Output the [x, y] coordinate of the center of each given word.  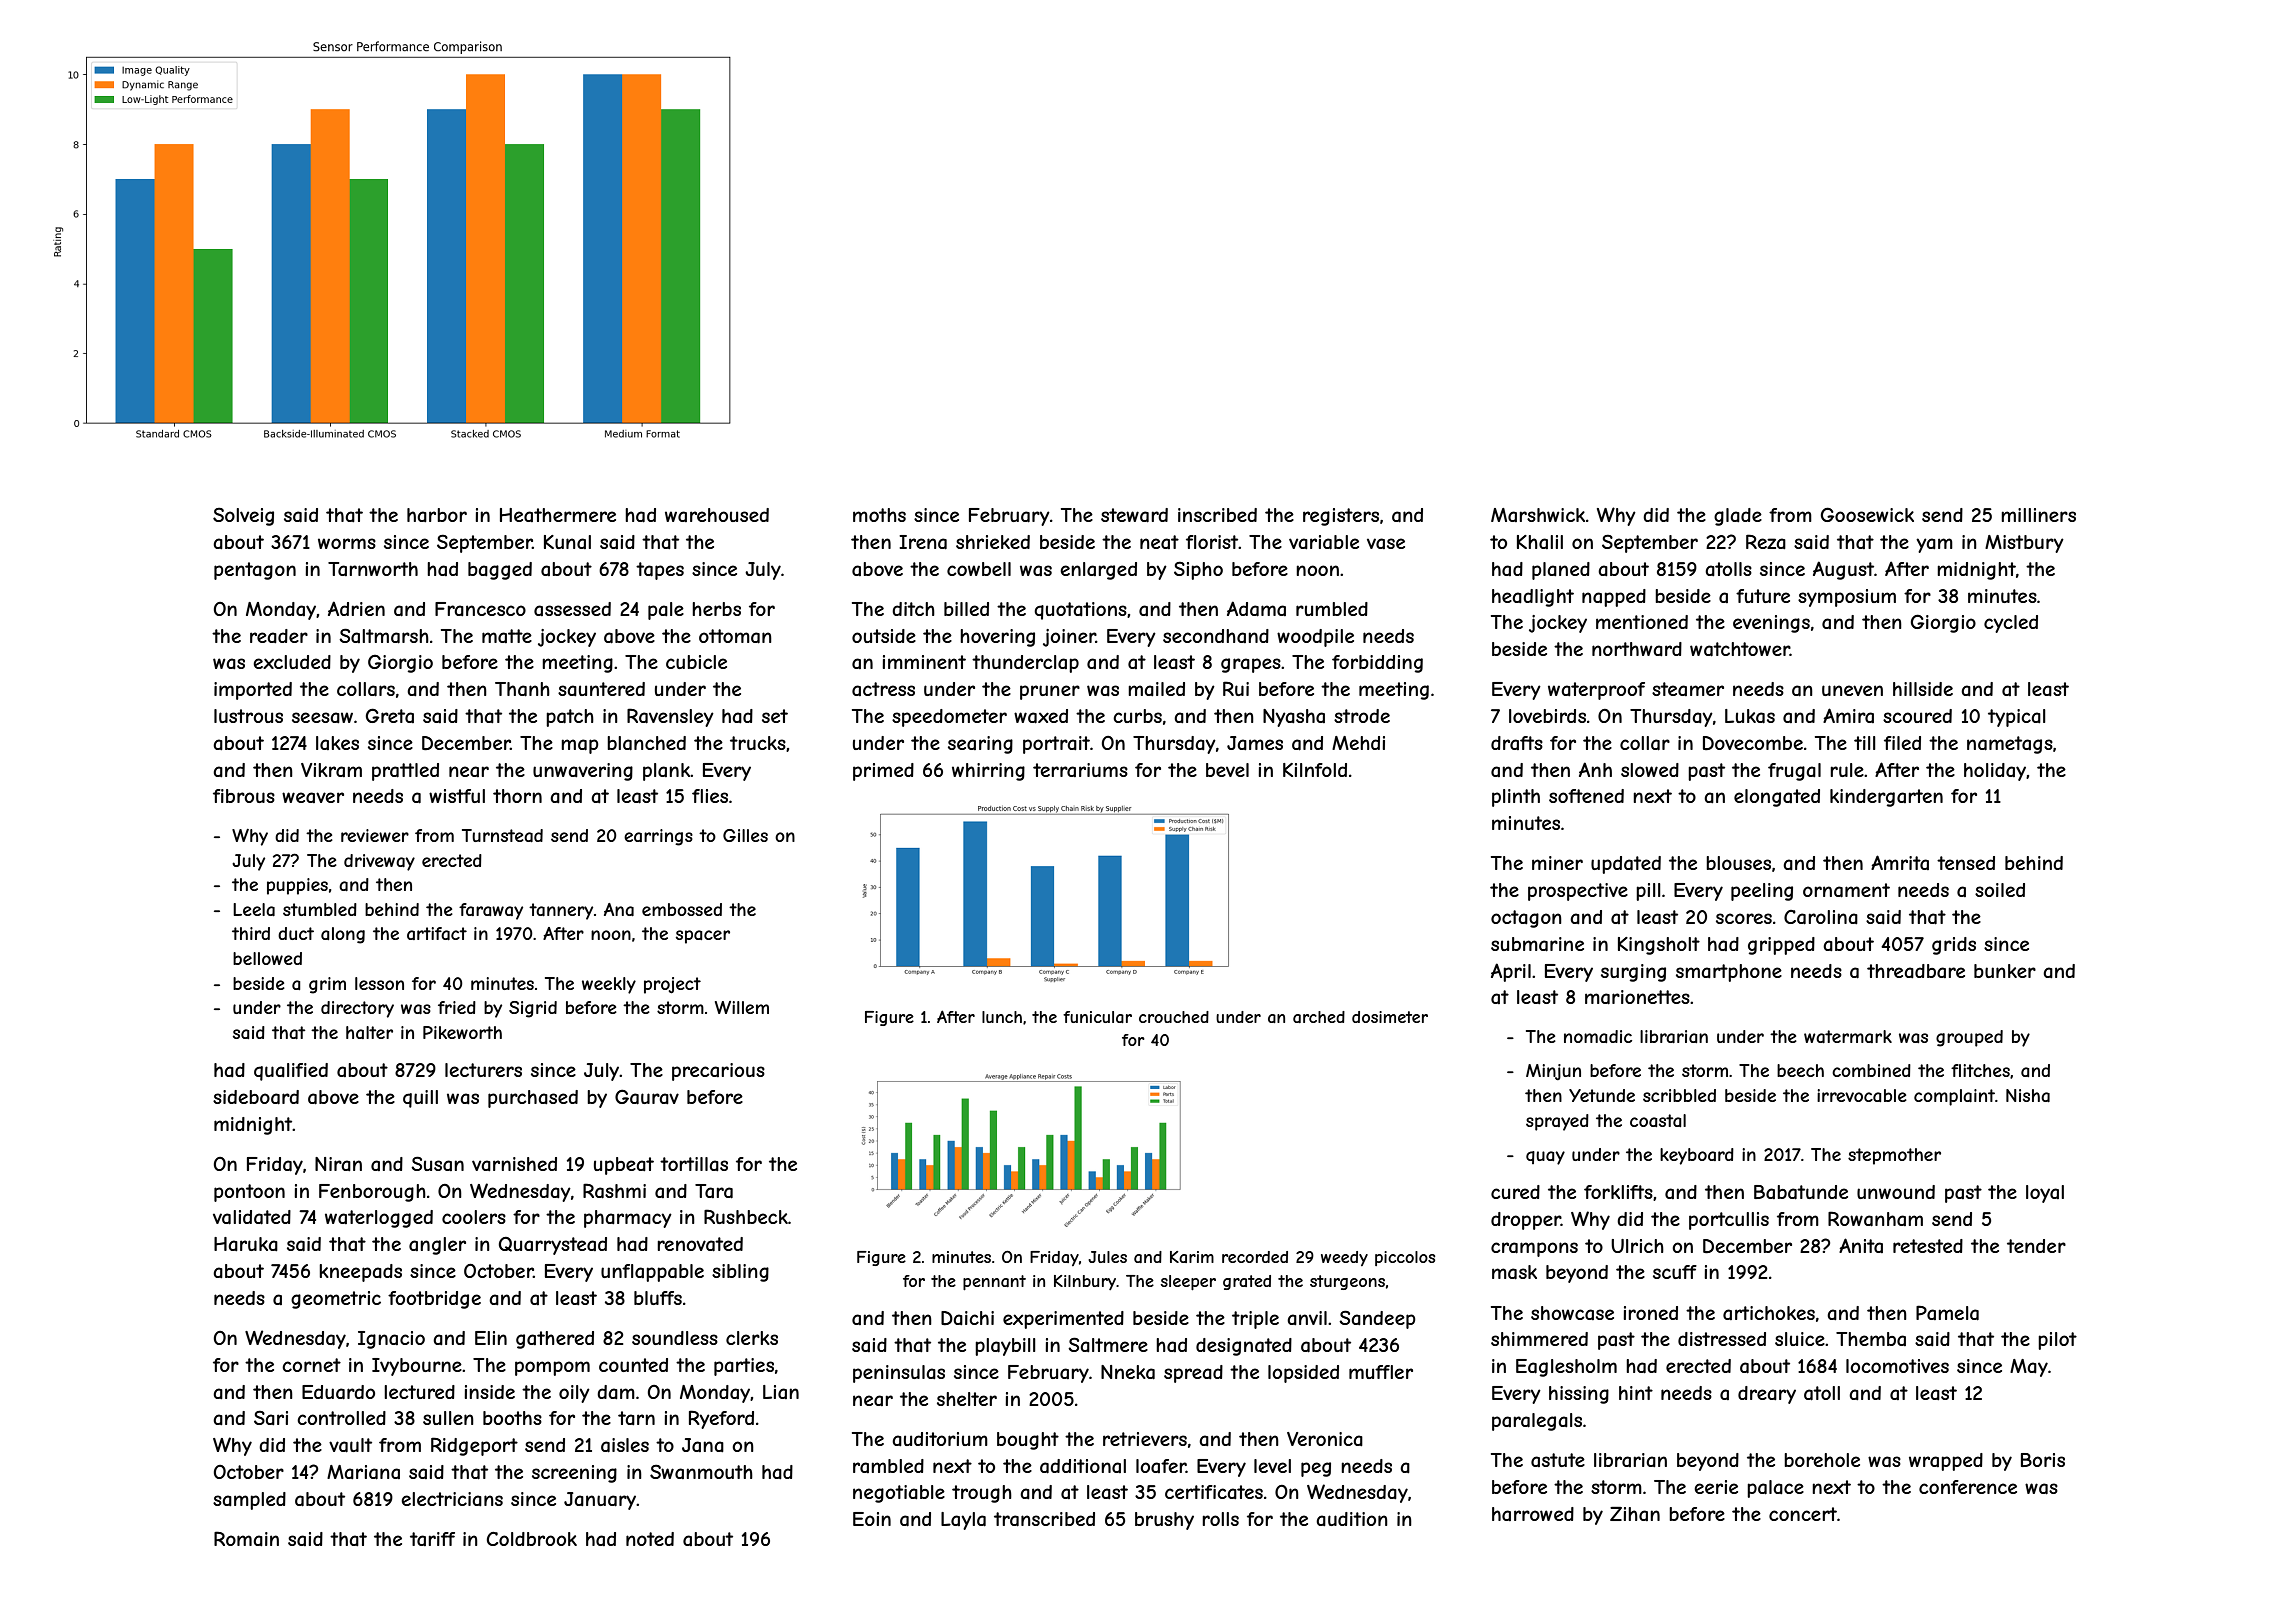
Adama [1256, 609]
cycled [2011, 624]
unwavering [583, 772]
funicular [1097, 1017]
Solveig [243, 516]
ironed [1650, 1313]
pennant [994, 1282]
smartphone [1729, 973]
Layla [963, 1521]
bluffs [658, 1298]
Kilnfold [1315, 770]
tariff [432, 1539]
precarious [718, 1072]
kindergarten [1886, 798]
